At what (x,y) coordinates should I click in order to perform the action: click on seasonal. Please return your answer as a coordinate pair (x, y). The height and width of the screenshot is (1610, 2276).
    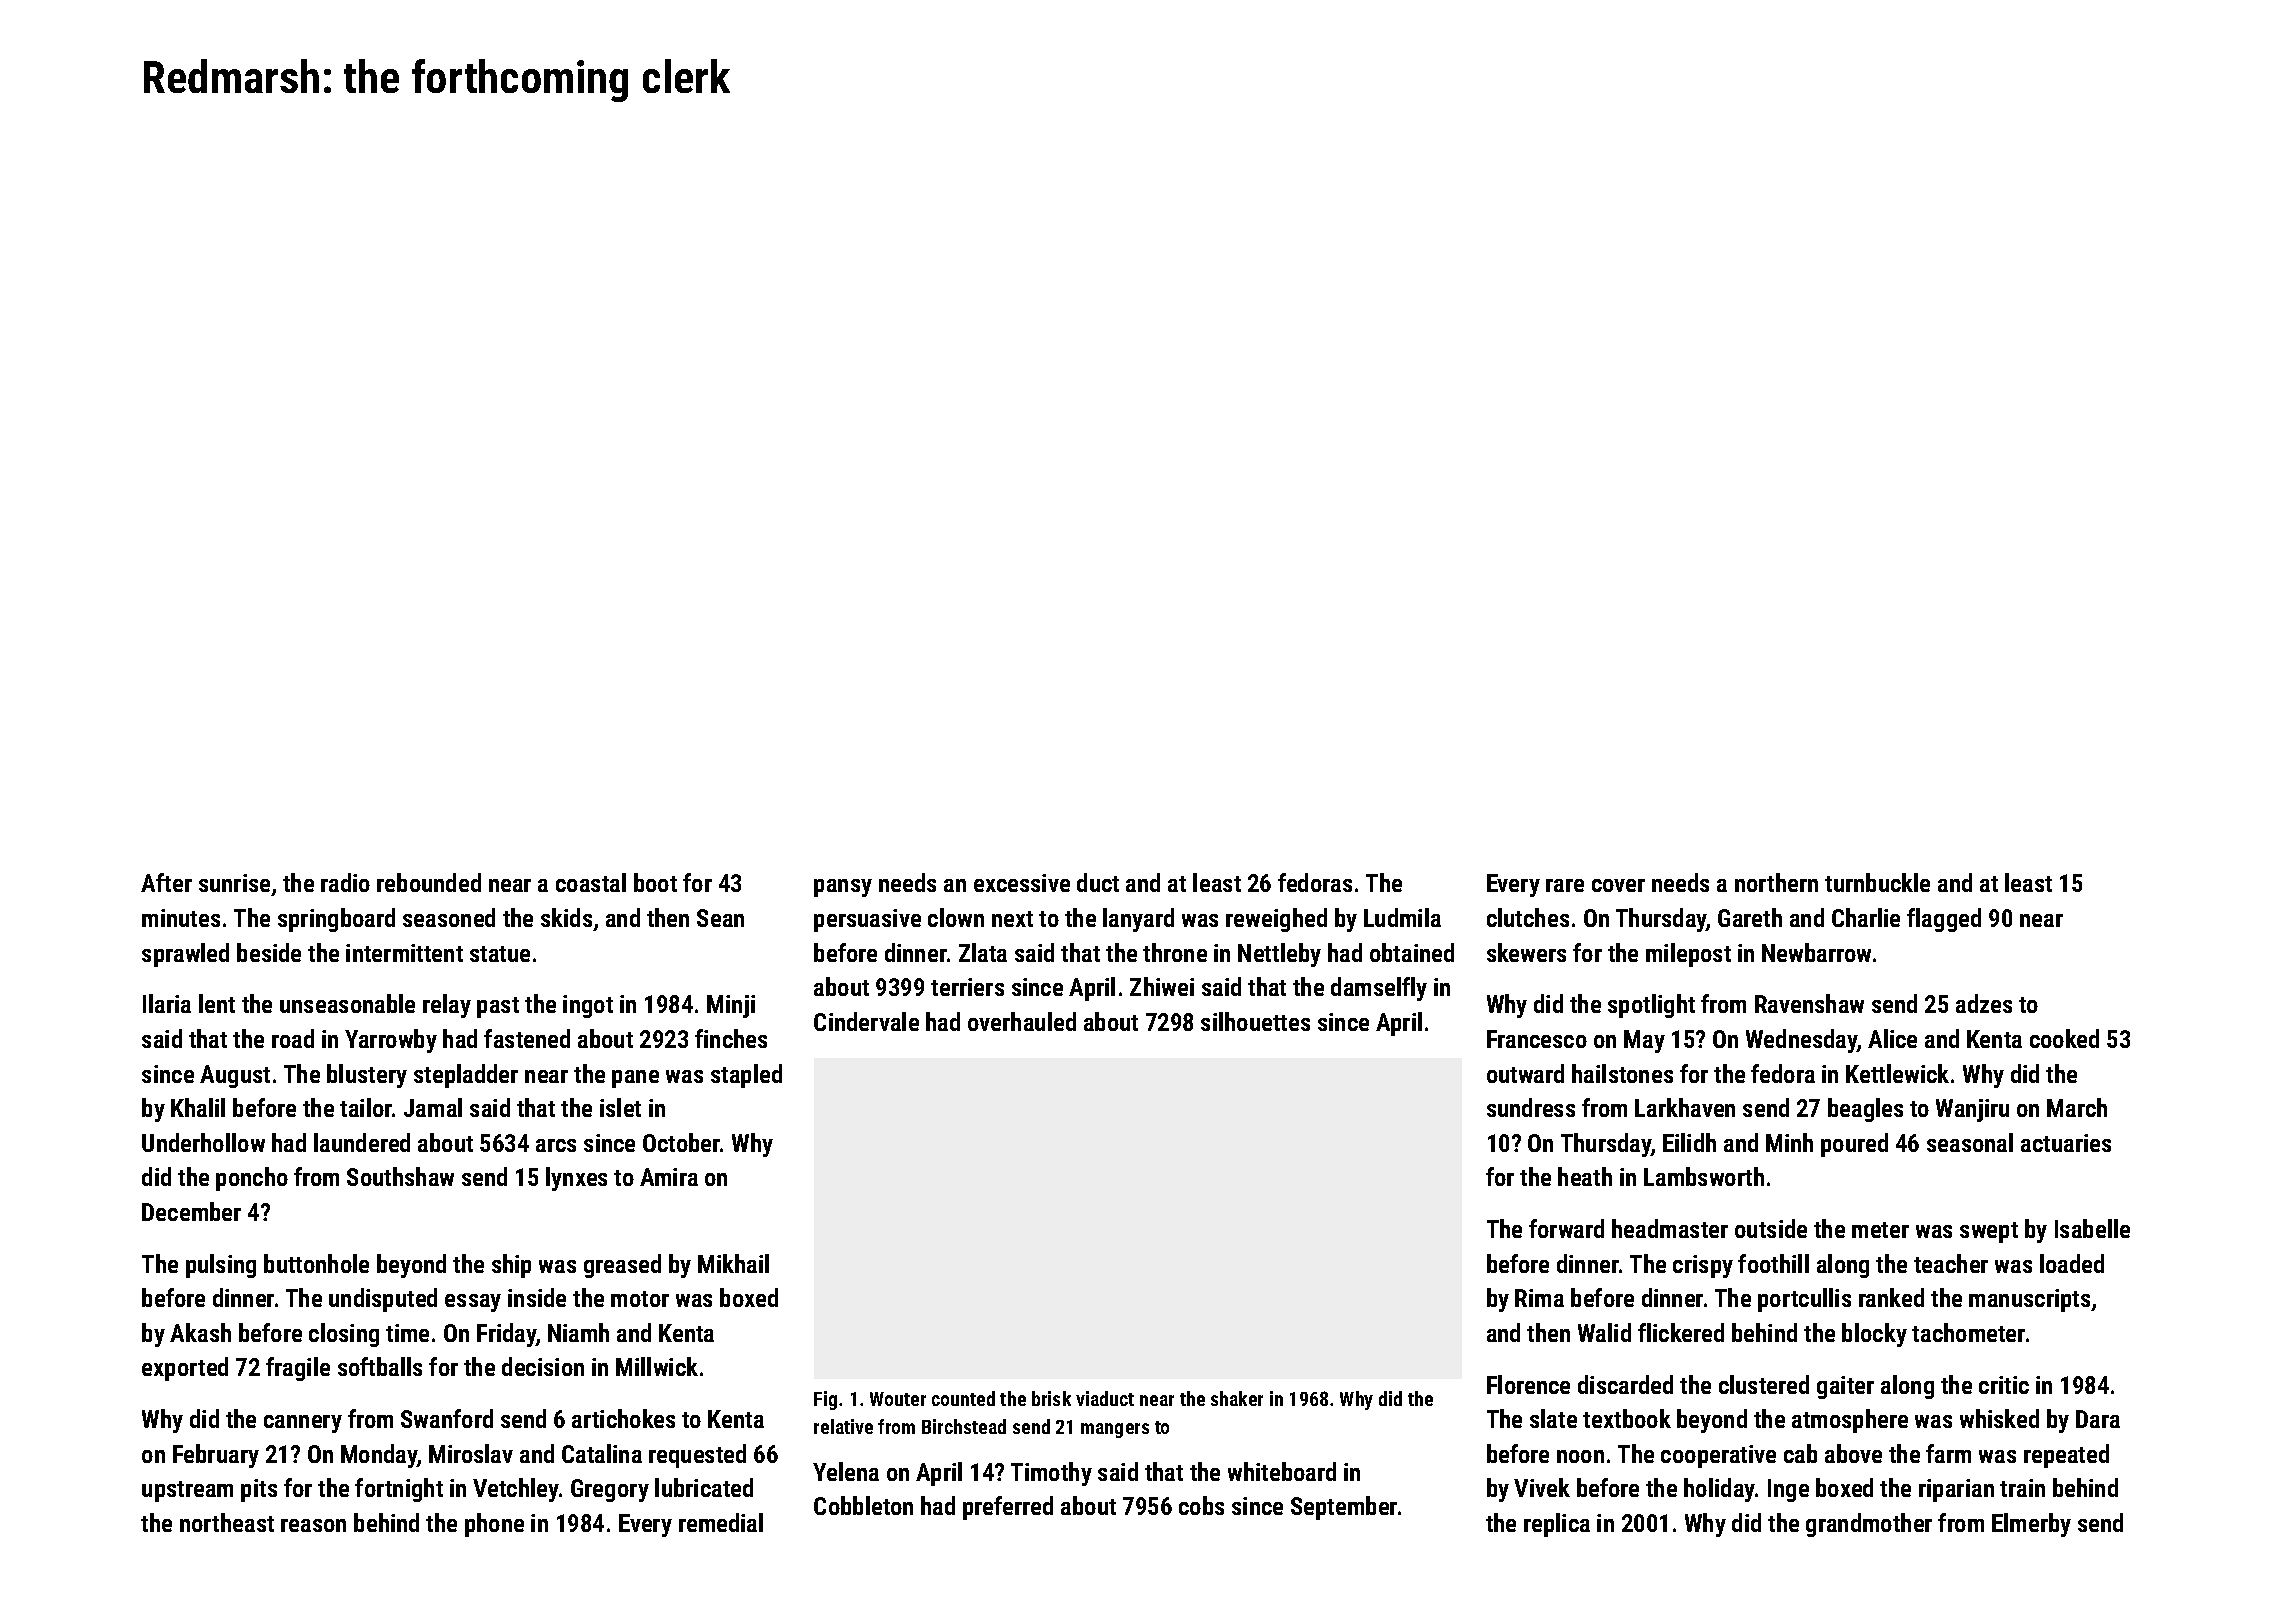
    Looking at the image, I should click on (1970, 1142).
